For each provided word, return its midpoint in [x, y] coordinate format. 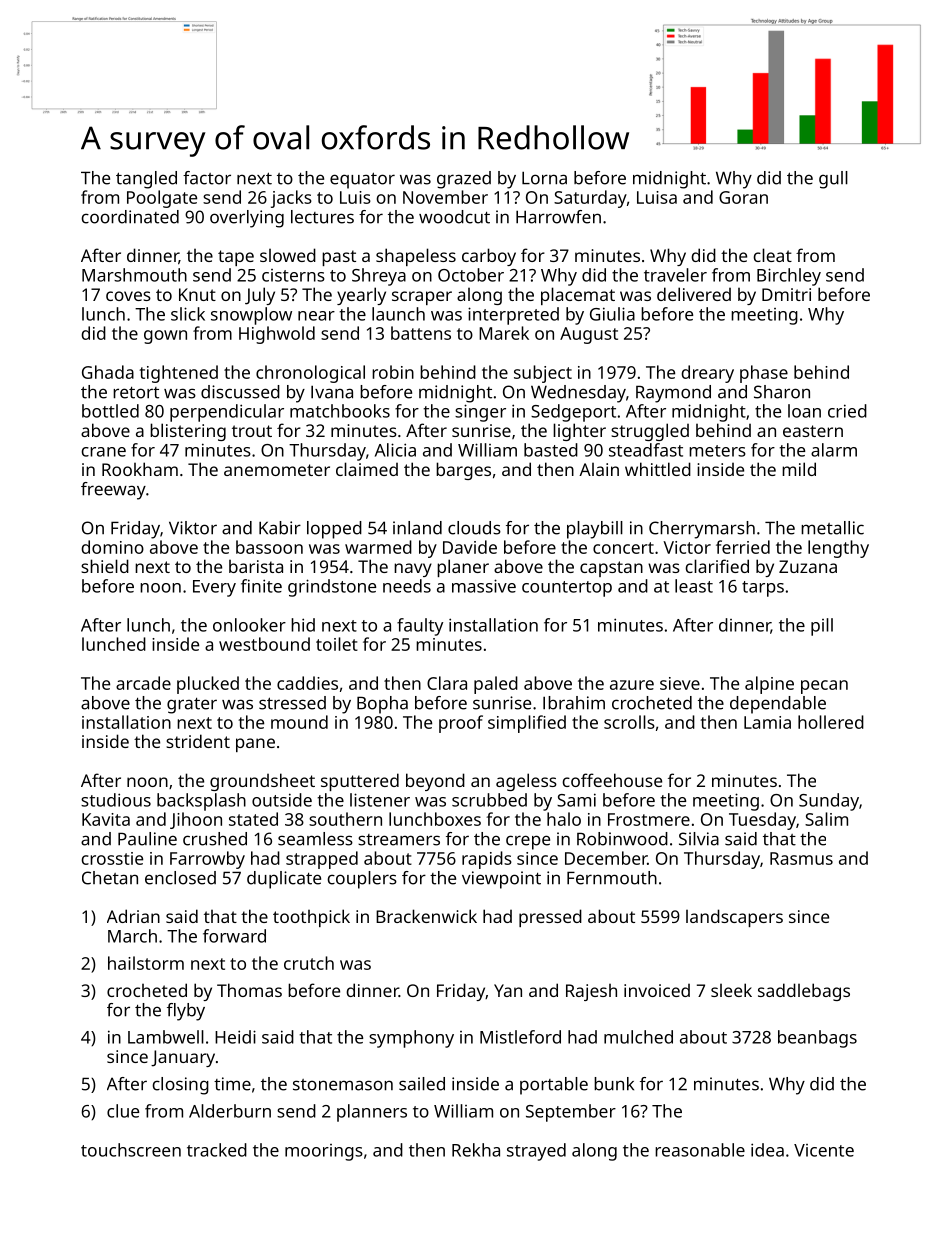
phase [764, 374]
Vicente [824, 1150]
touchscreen [131, 1150]
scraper [422, 298]
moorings [324, 1152]
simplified [527, 724]
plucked [208, 685]
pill [822, 627]
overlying [247, 219]
